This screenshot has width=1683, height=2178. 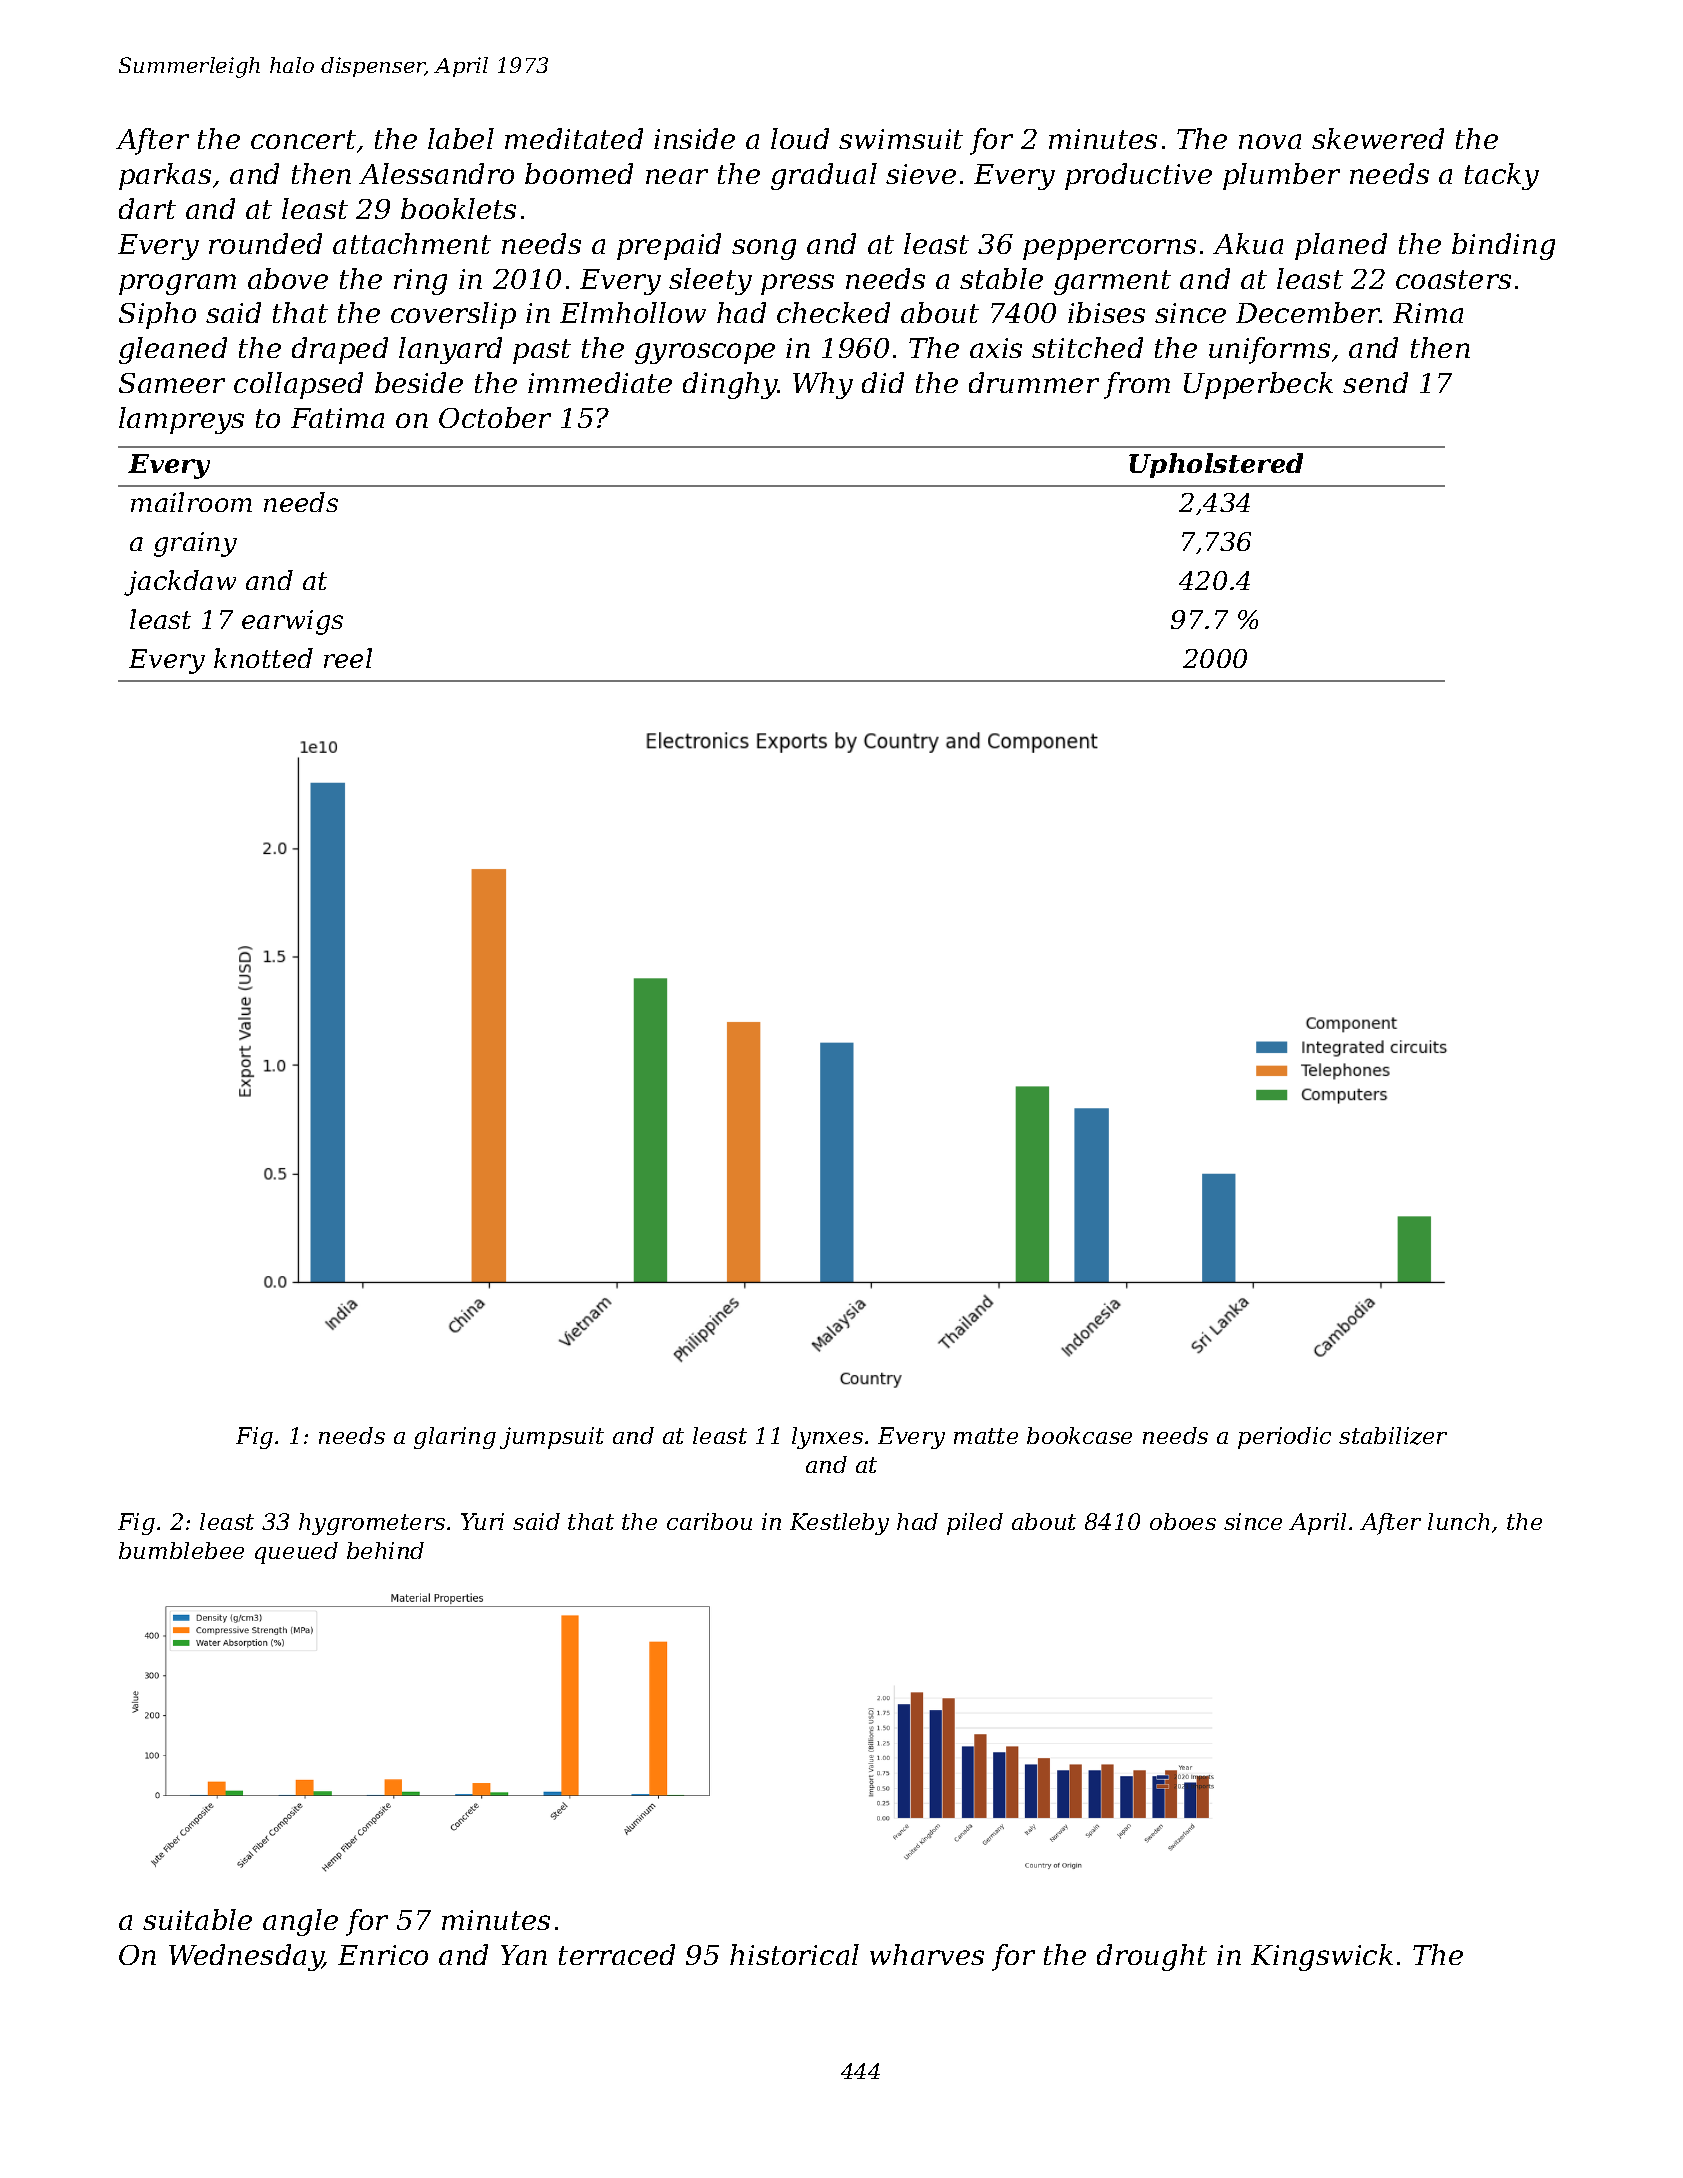 I want to click on plumber, so click(x=1281, y=176).
